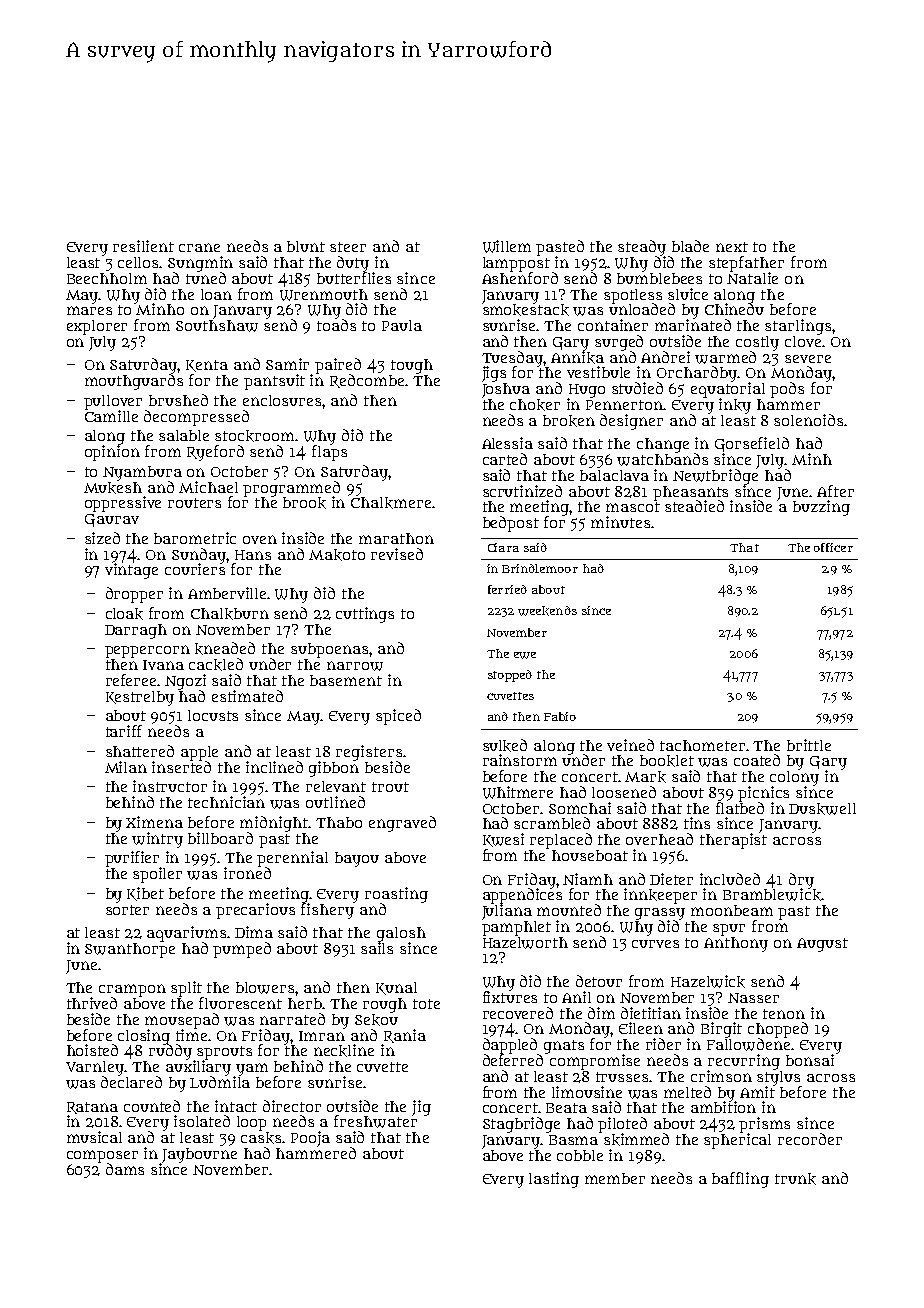 The height and width of the screenshot is (1308, 924). Describe the element at coordinates (324, 295) in the screenshot. I see `Wrenmouth` at that location.
